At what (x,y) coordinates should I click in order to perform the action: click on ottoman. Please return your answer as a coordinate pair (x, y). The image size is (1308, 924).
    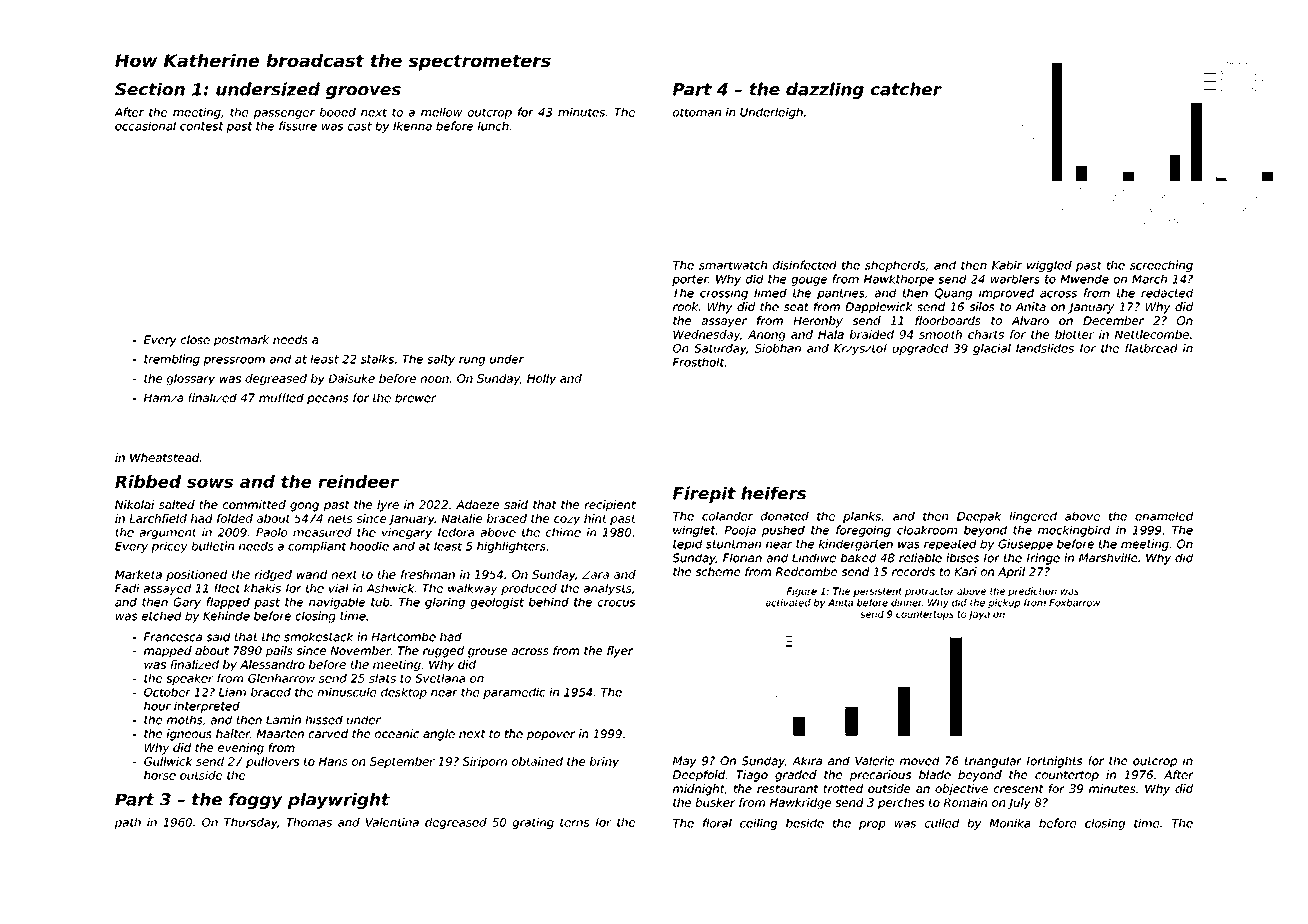
    Looking at the image, I should click on (697, 112).
